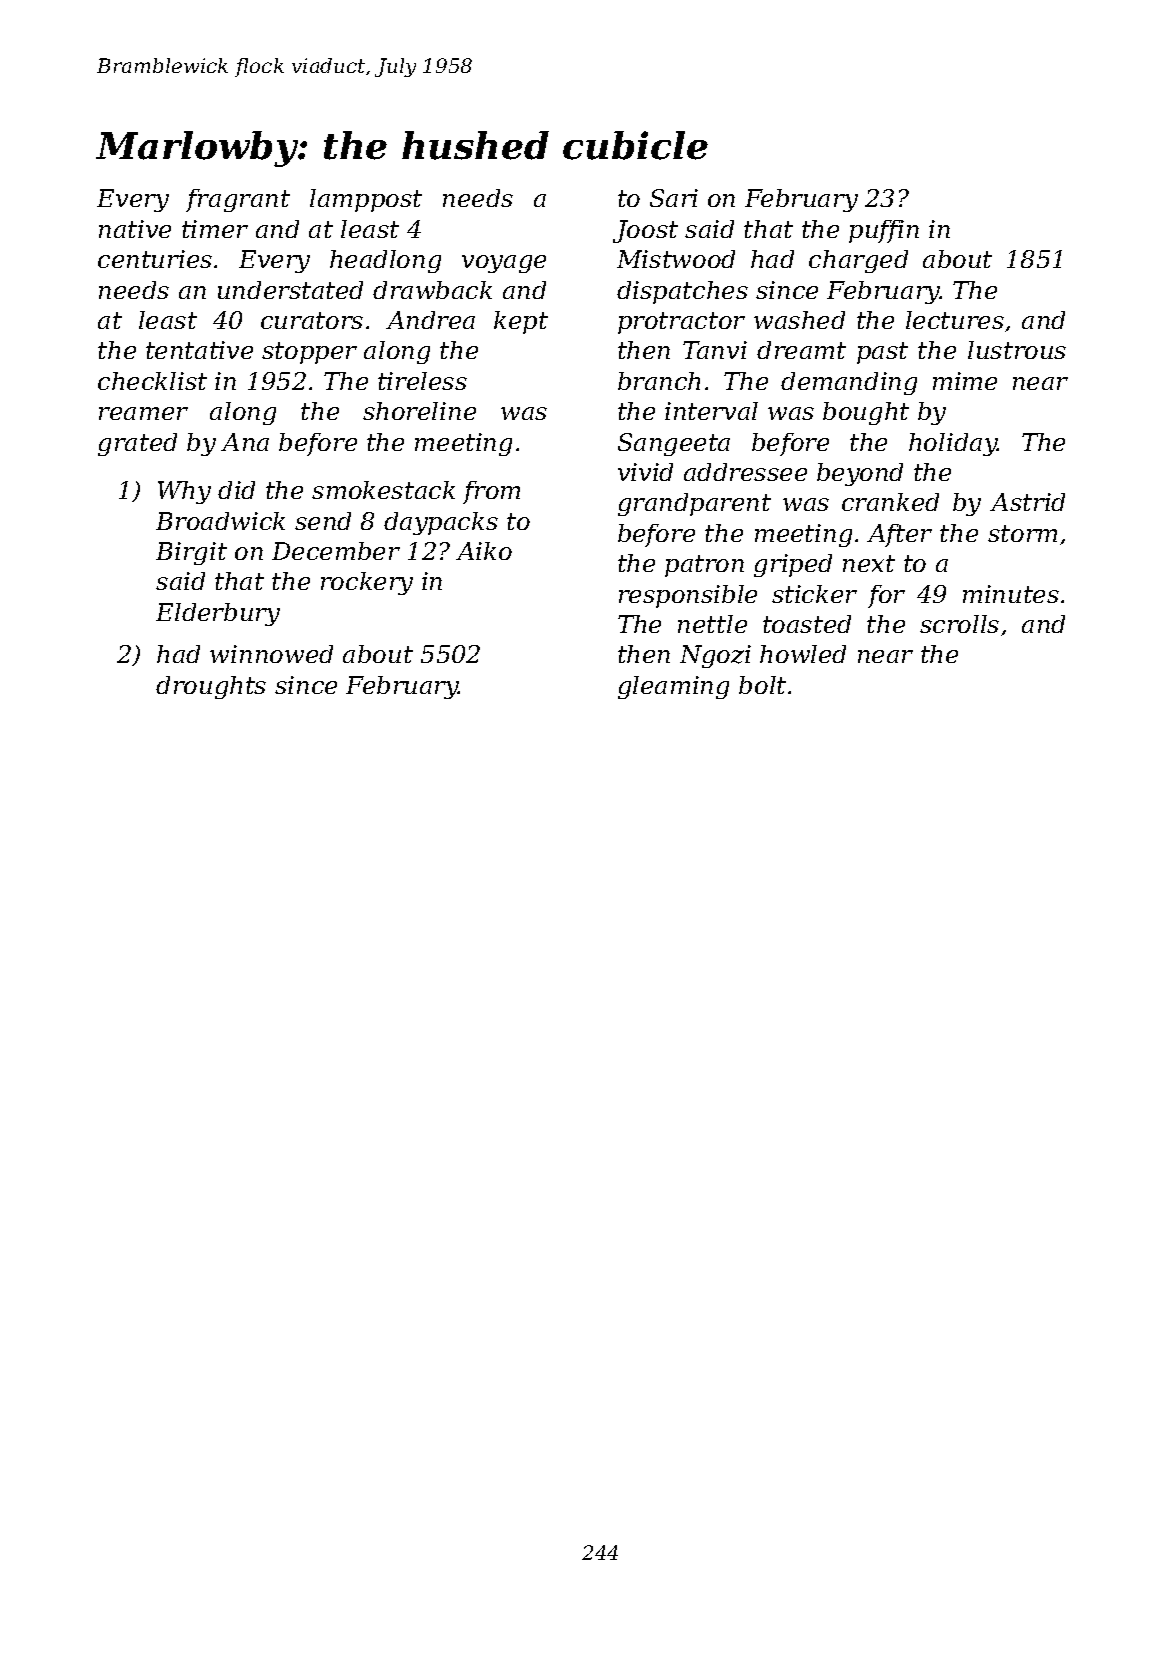 The height and width of the screenshot is (1654, 1165). I want to click on timer, so click(215, 229).
